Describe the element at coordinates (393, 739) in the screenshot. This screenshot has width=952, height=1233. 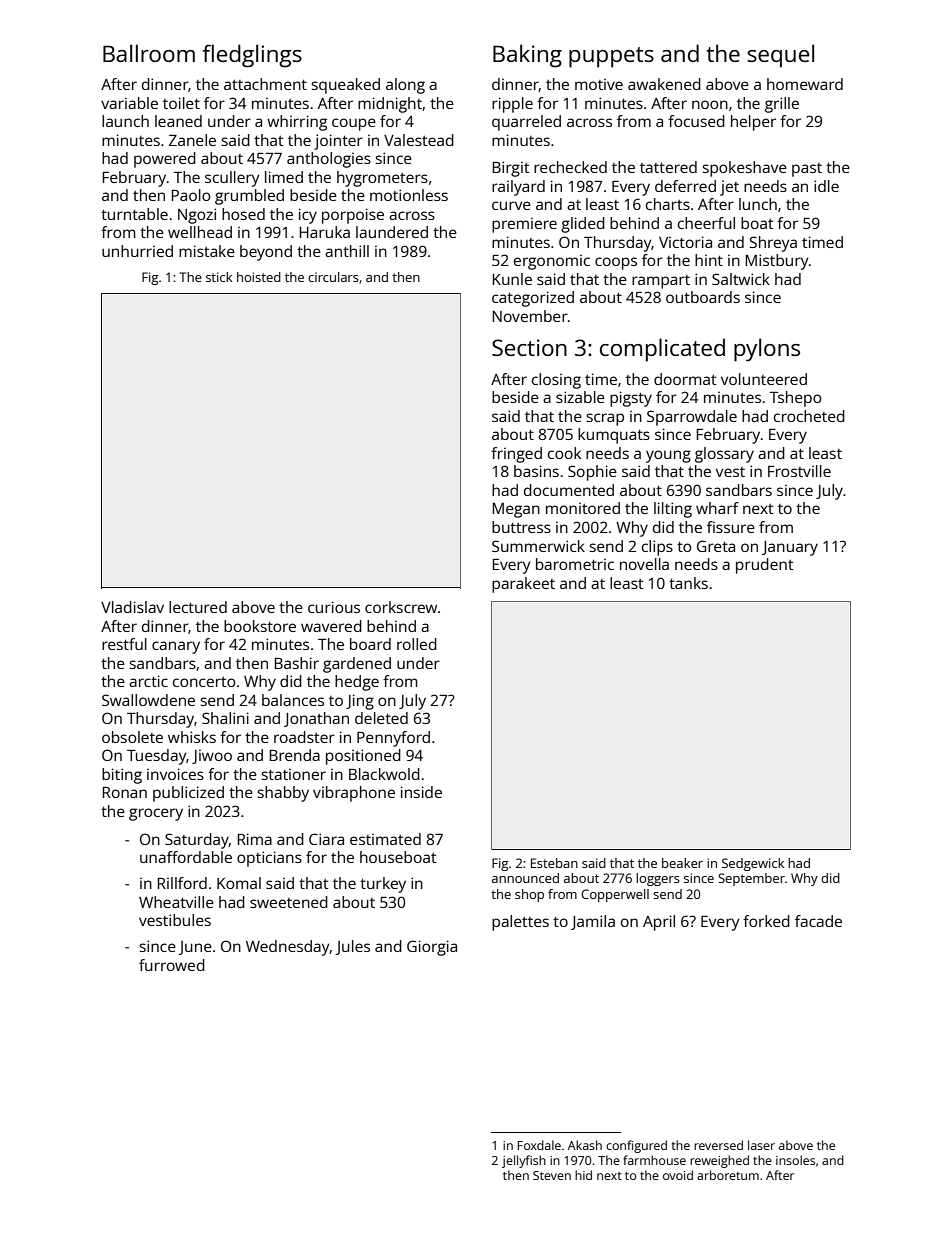
I see `Pennyford` at that location.
